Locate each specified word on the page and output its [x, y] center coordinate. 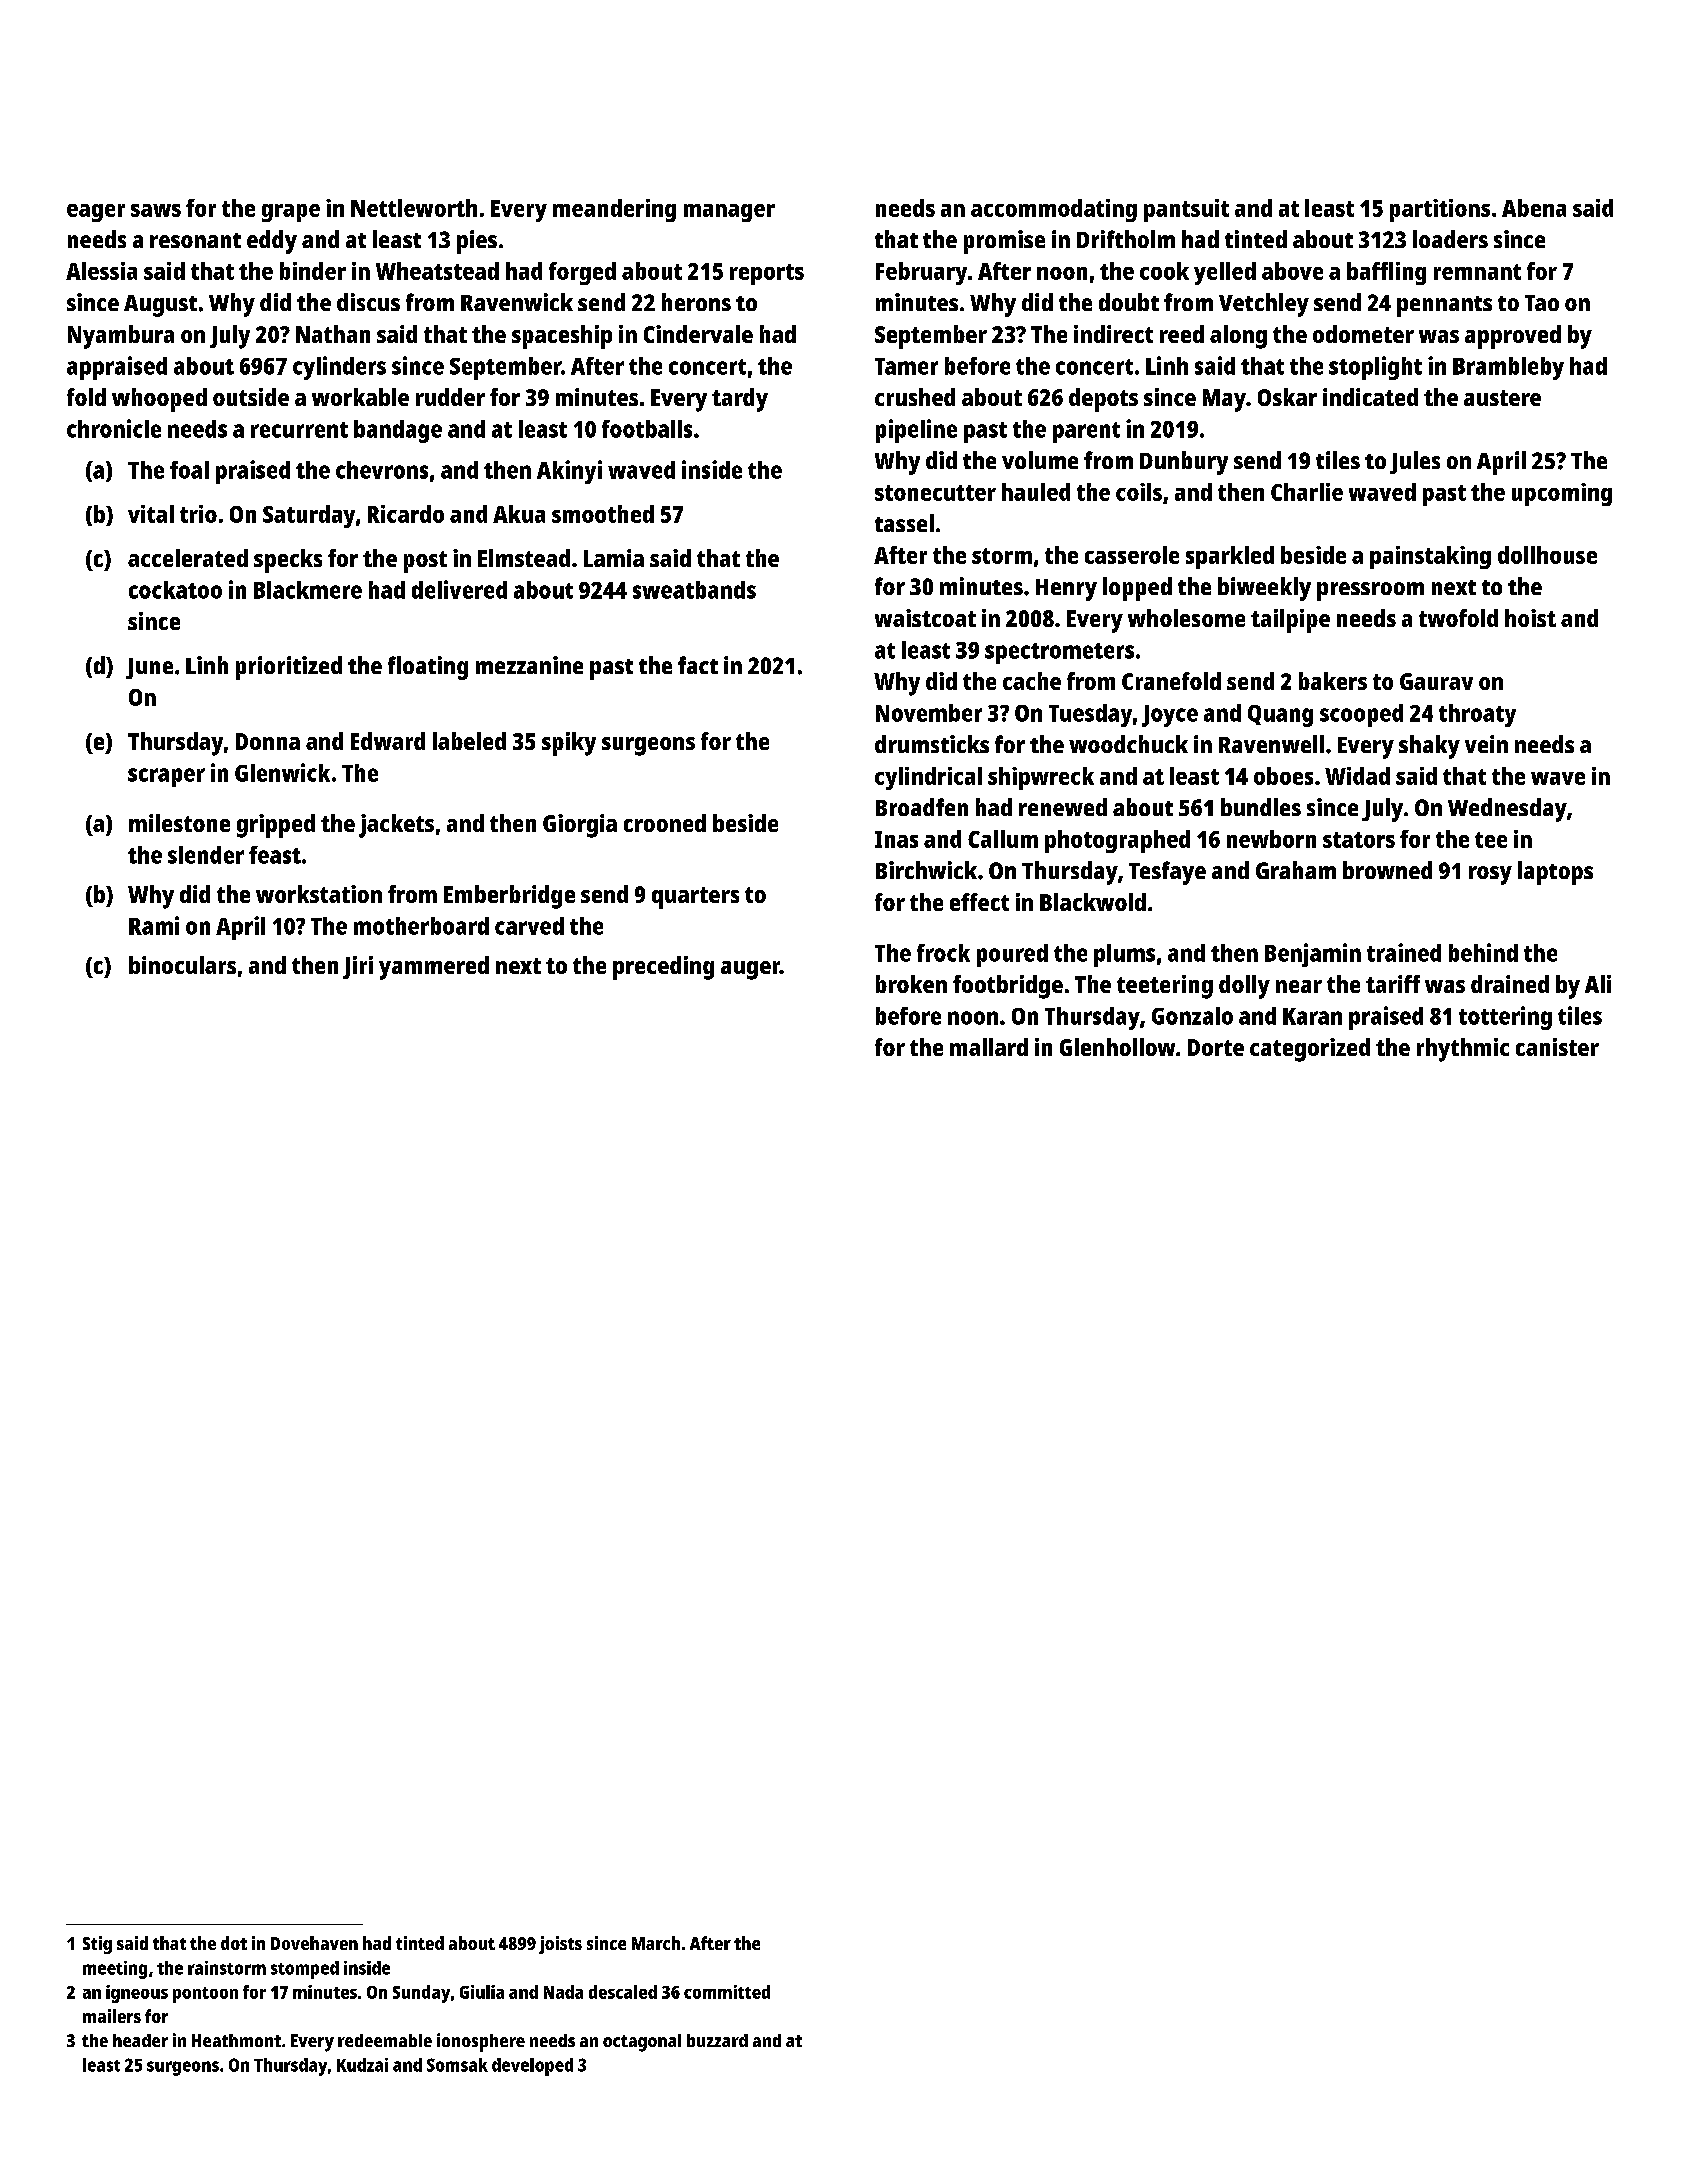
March [656, 1943]
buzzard [717, 2040]
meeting [115, 1970]
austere [1502, 398]
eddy [272, 242]
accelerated [188, 558]
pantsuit [1186, 210]
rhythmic [1463, 1050]
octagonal [642, 2043]
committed [727, 1992]
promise [1004, 242]
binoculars [182, 965]
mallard [989, 1047]
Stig [97, 1945]
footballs [647, 429]
